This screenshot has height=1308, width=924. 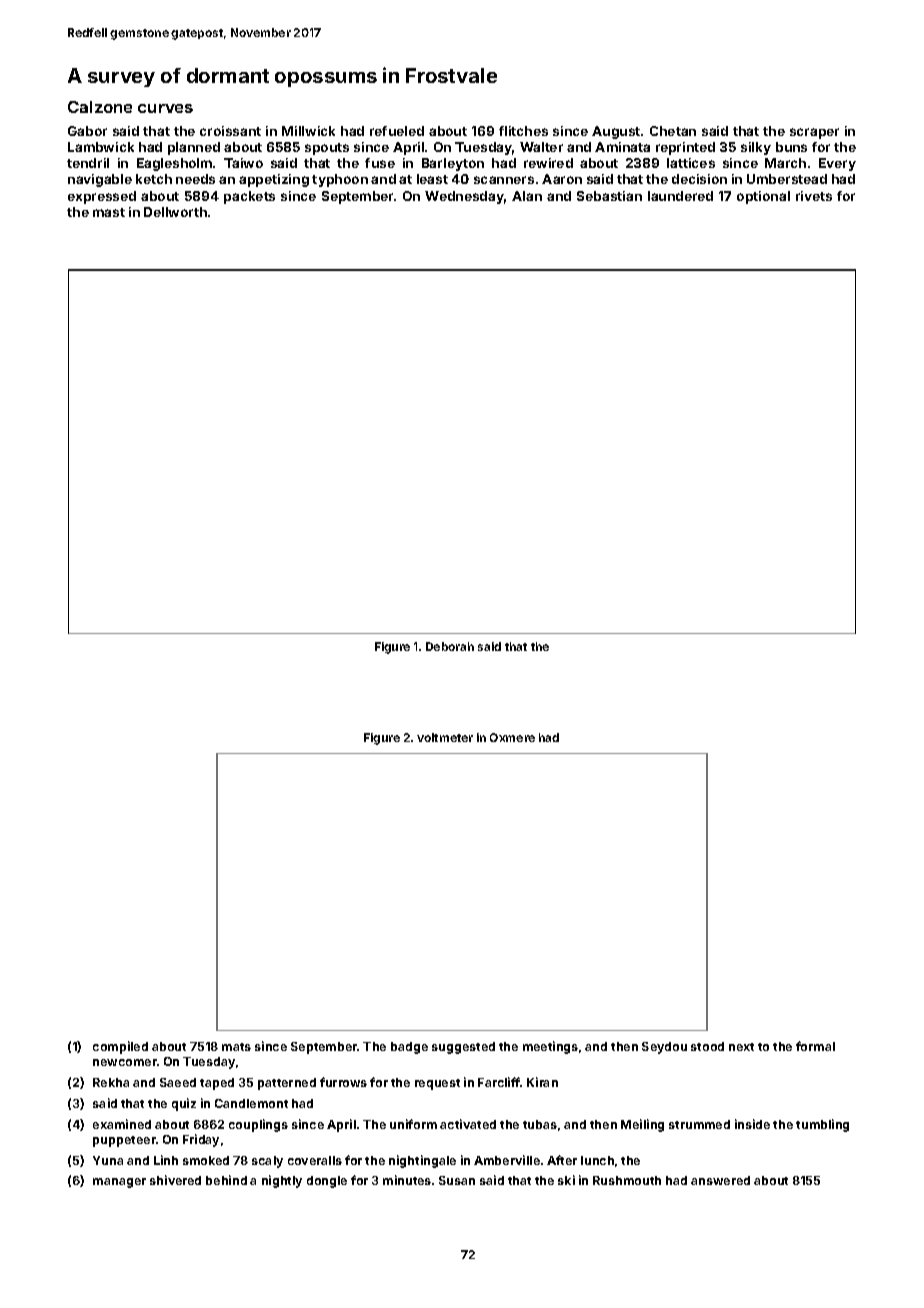 I want to click on laundered, so click(x=680, y=196).
